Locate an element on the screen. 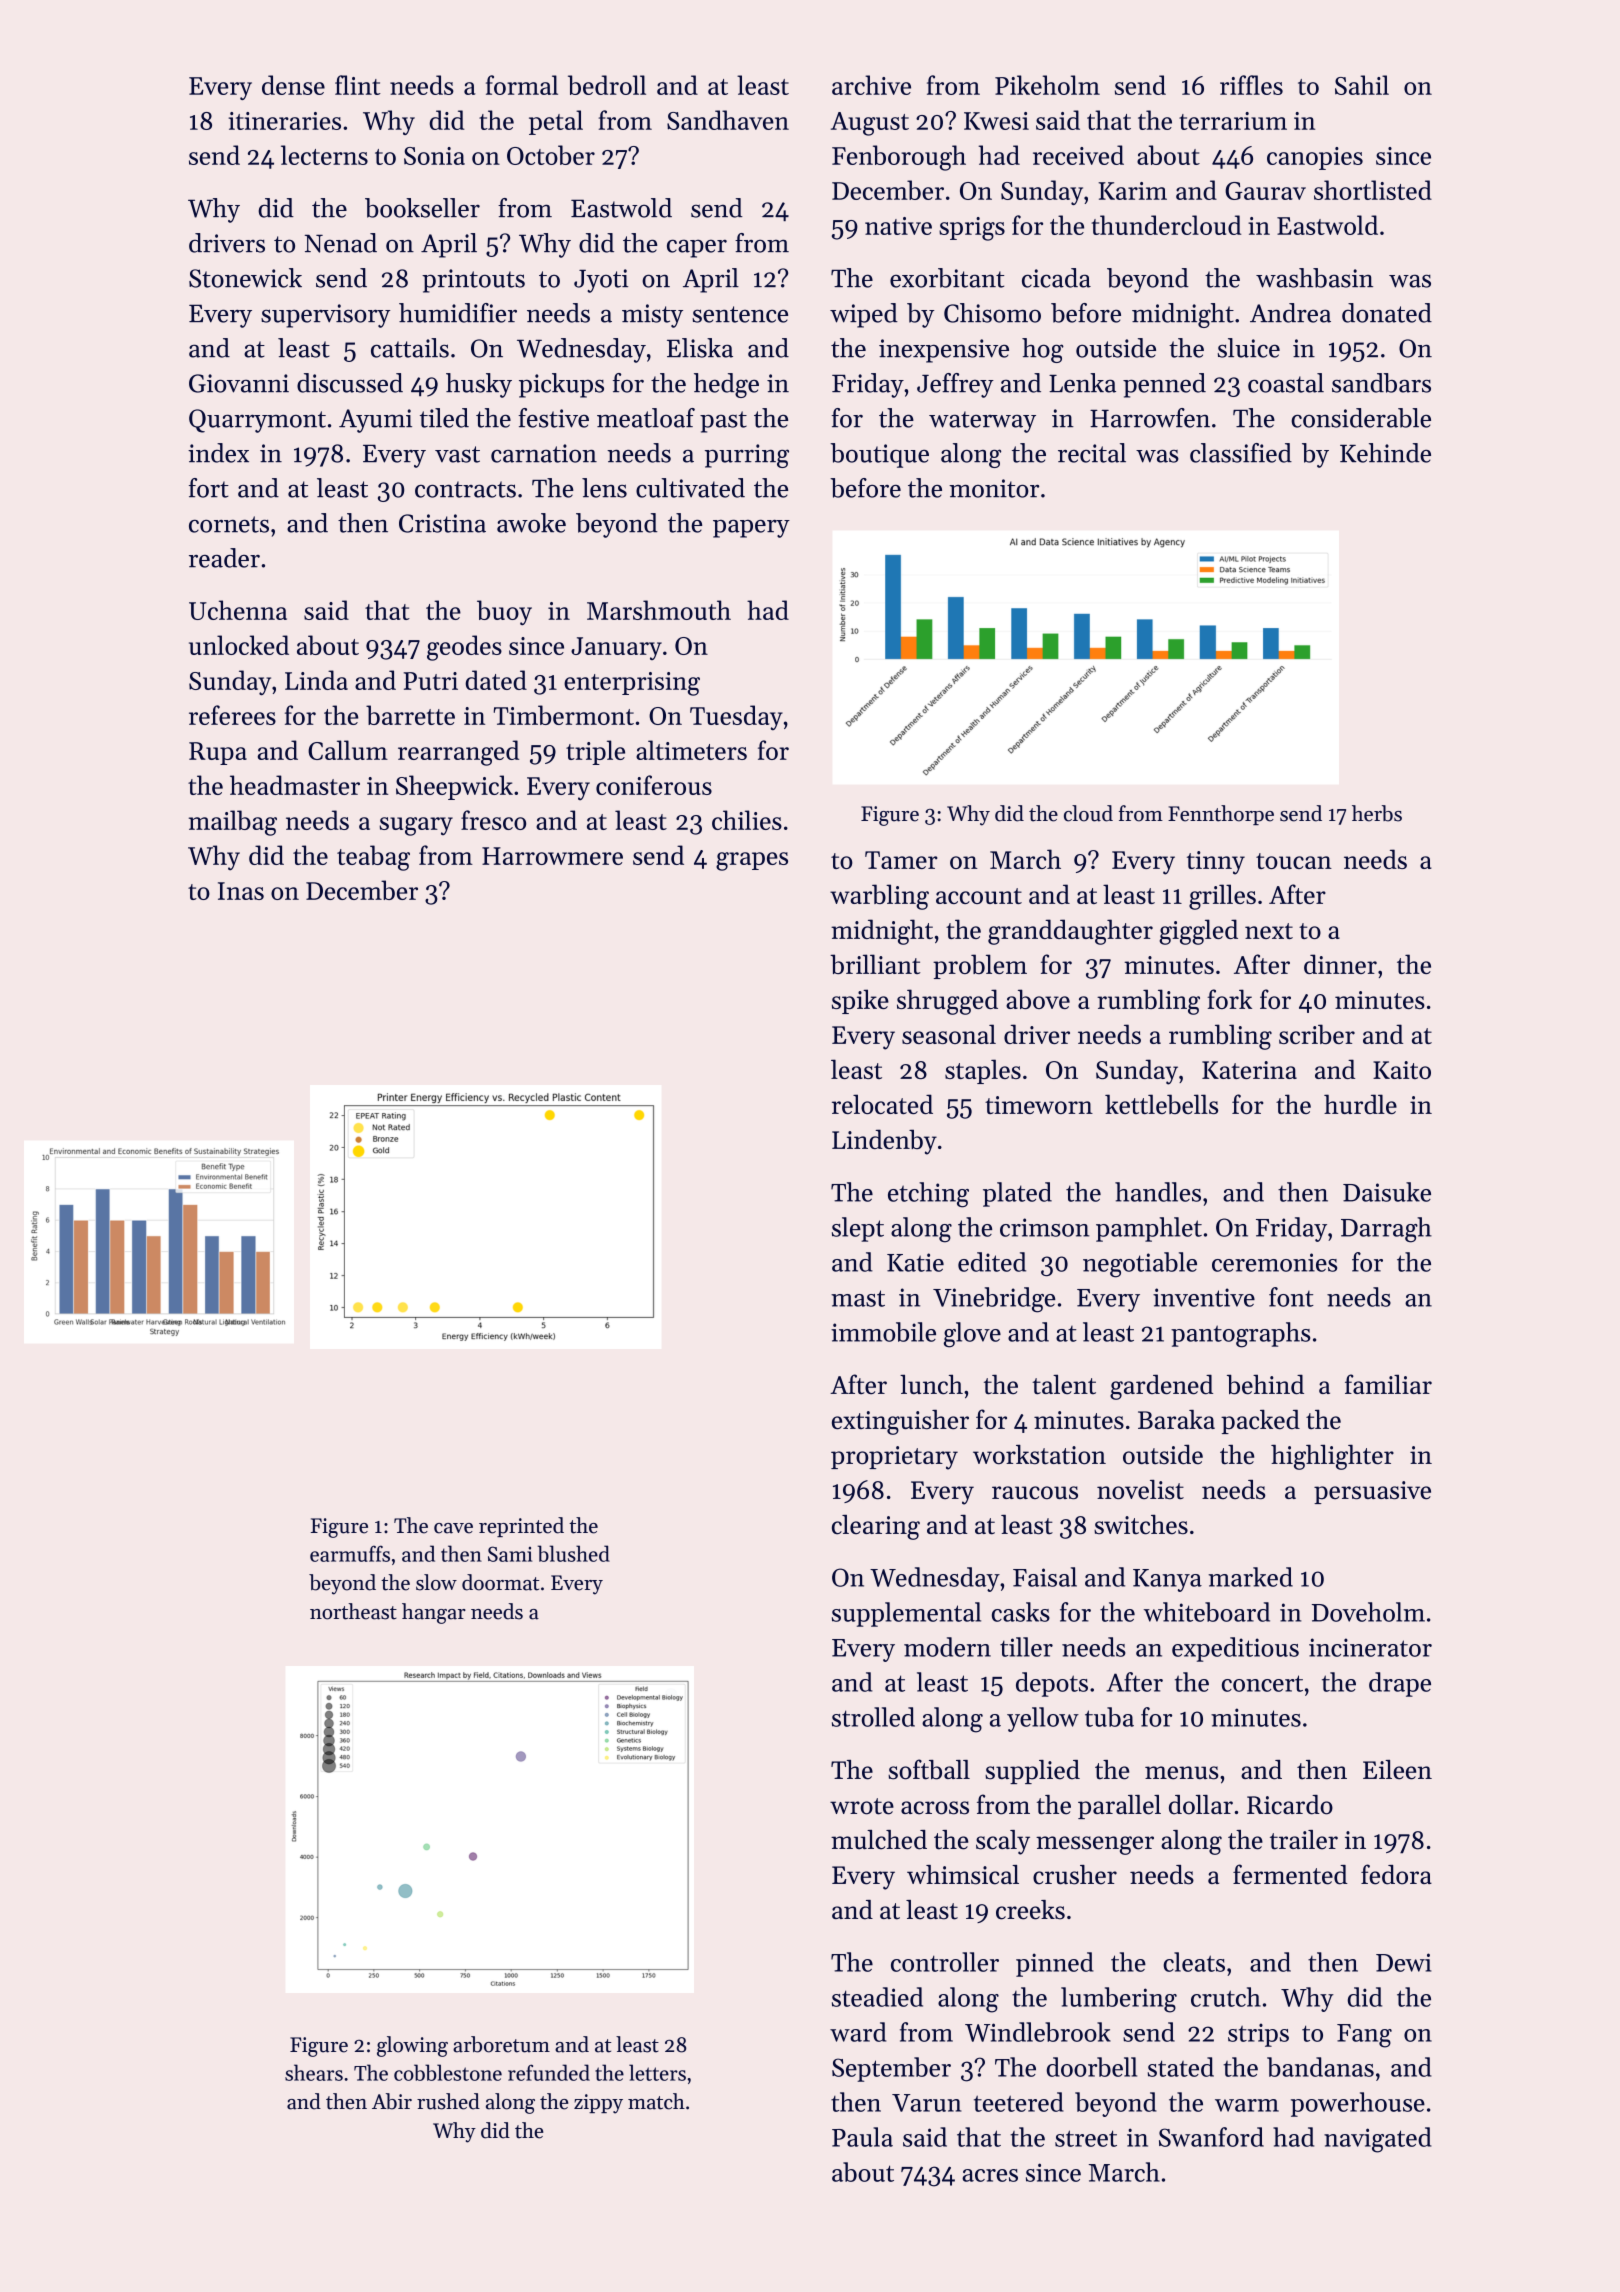  monitor is located at coordinates (994, 488).
